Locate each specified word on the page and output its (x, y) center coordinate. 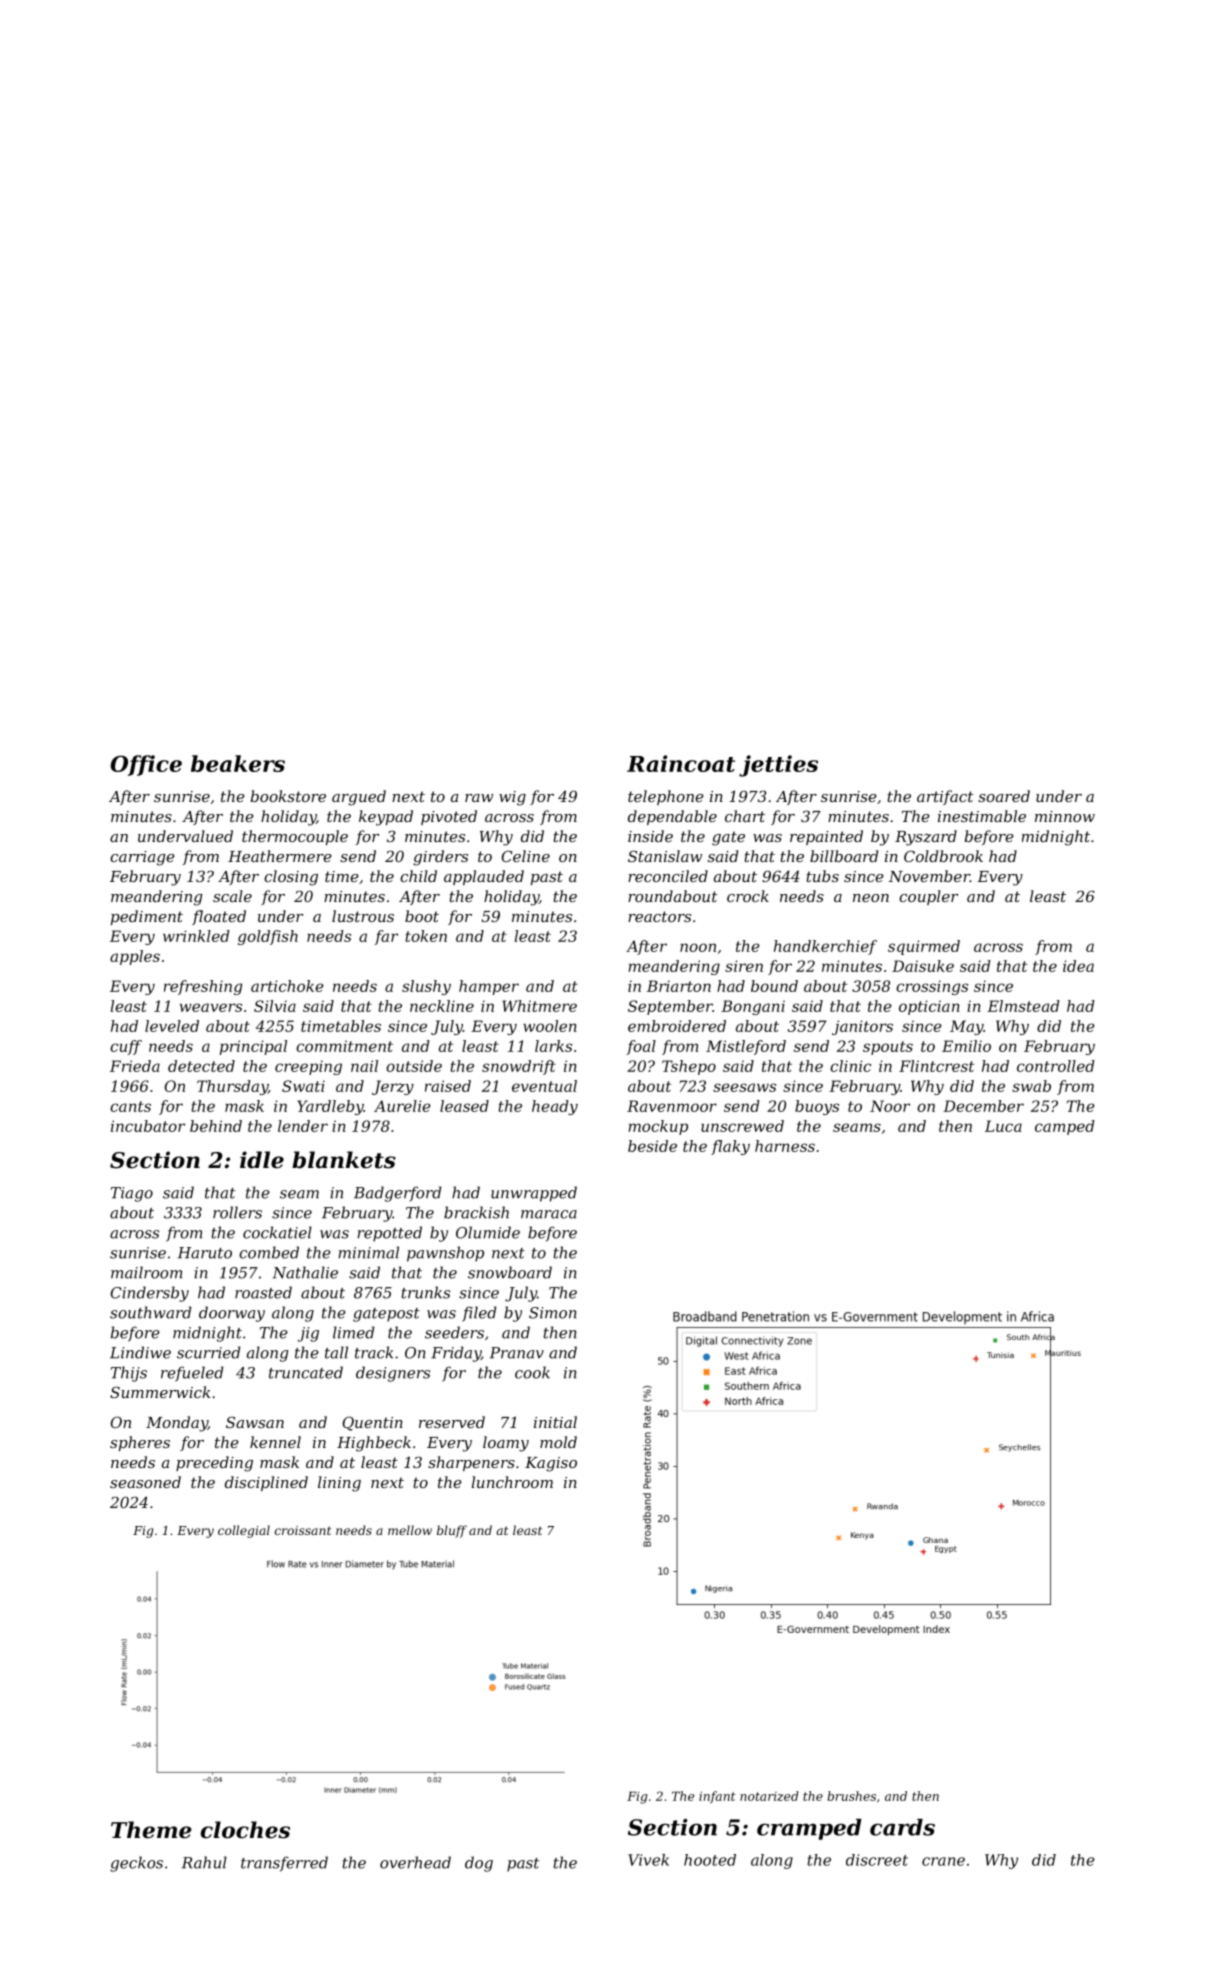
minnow (1065, 816)
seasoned (145, 1482)
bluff (452, 1531)
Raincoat (681, 763)
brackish (476, 1212)
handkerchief (825, 947)
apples (135, 957)
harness (785, 1146)
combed (269, 1252)
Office (146, 765)
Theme (151, 1830)
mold (558, 1442)
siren (744, 966)
